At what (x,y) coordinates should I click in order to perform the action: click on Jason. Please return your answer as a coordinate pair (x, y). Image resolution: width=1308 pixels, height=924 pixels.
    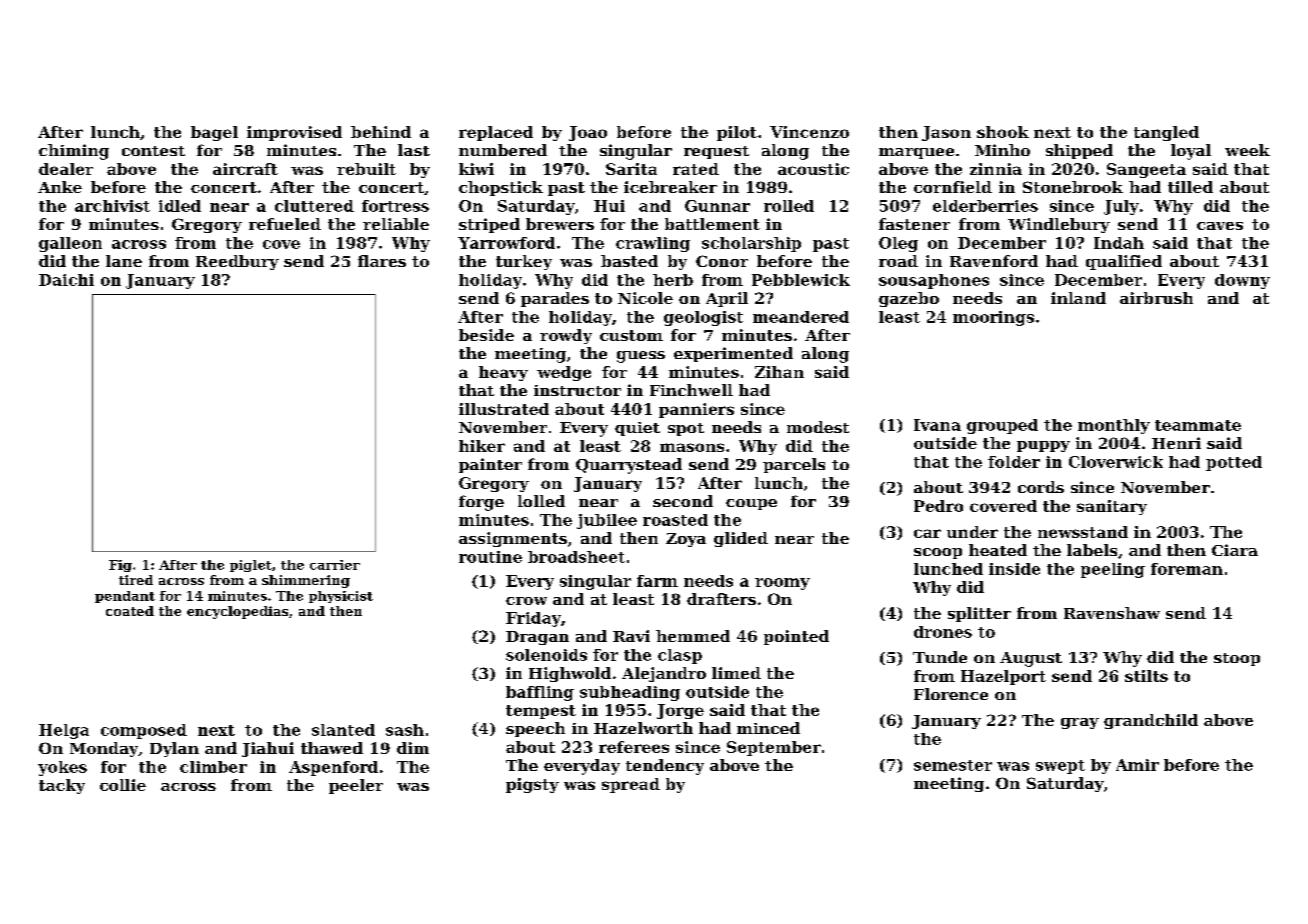
    Looking at the image, I should click on (946, 133).
